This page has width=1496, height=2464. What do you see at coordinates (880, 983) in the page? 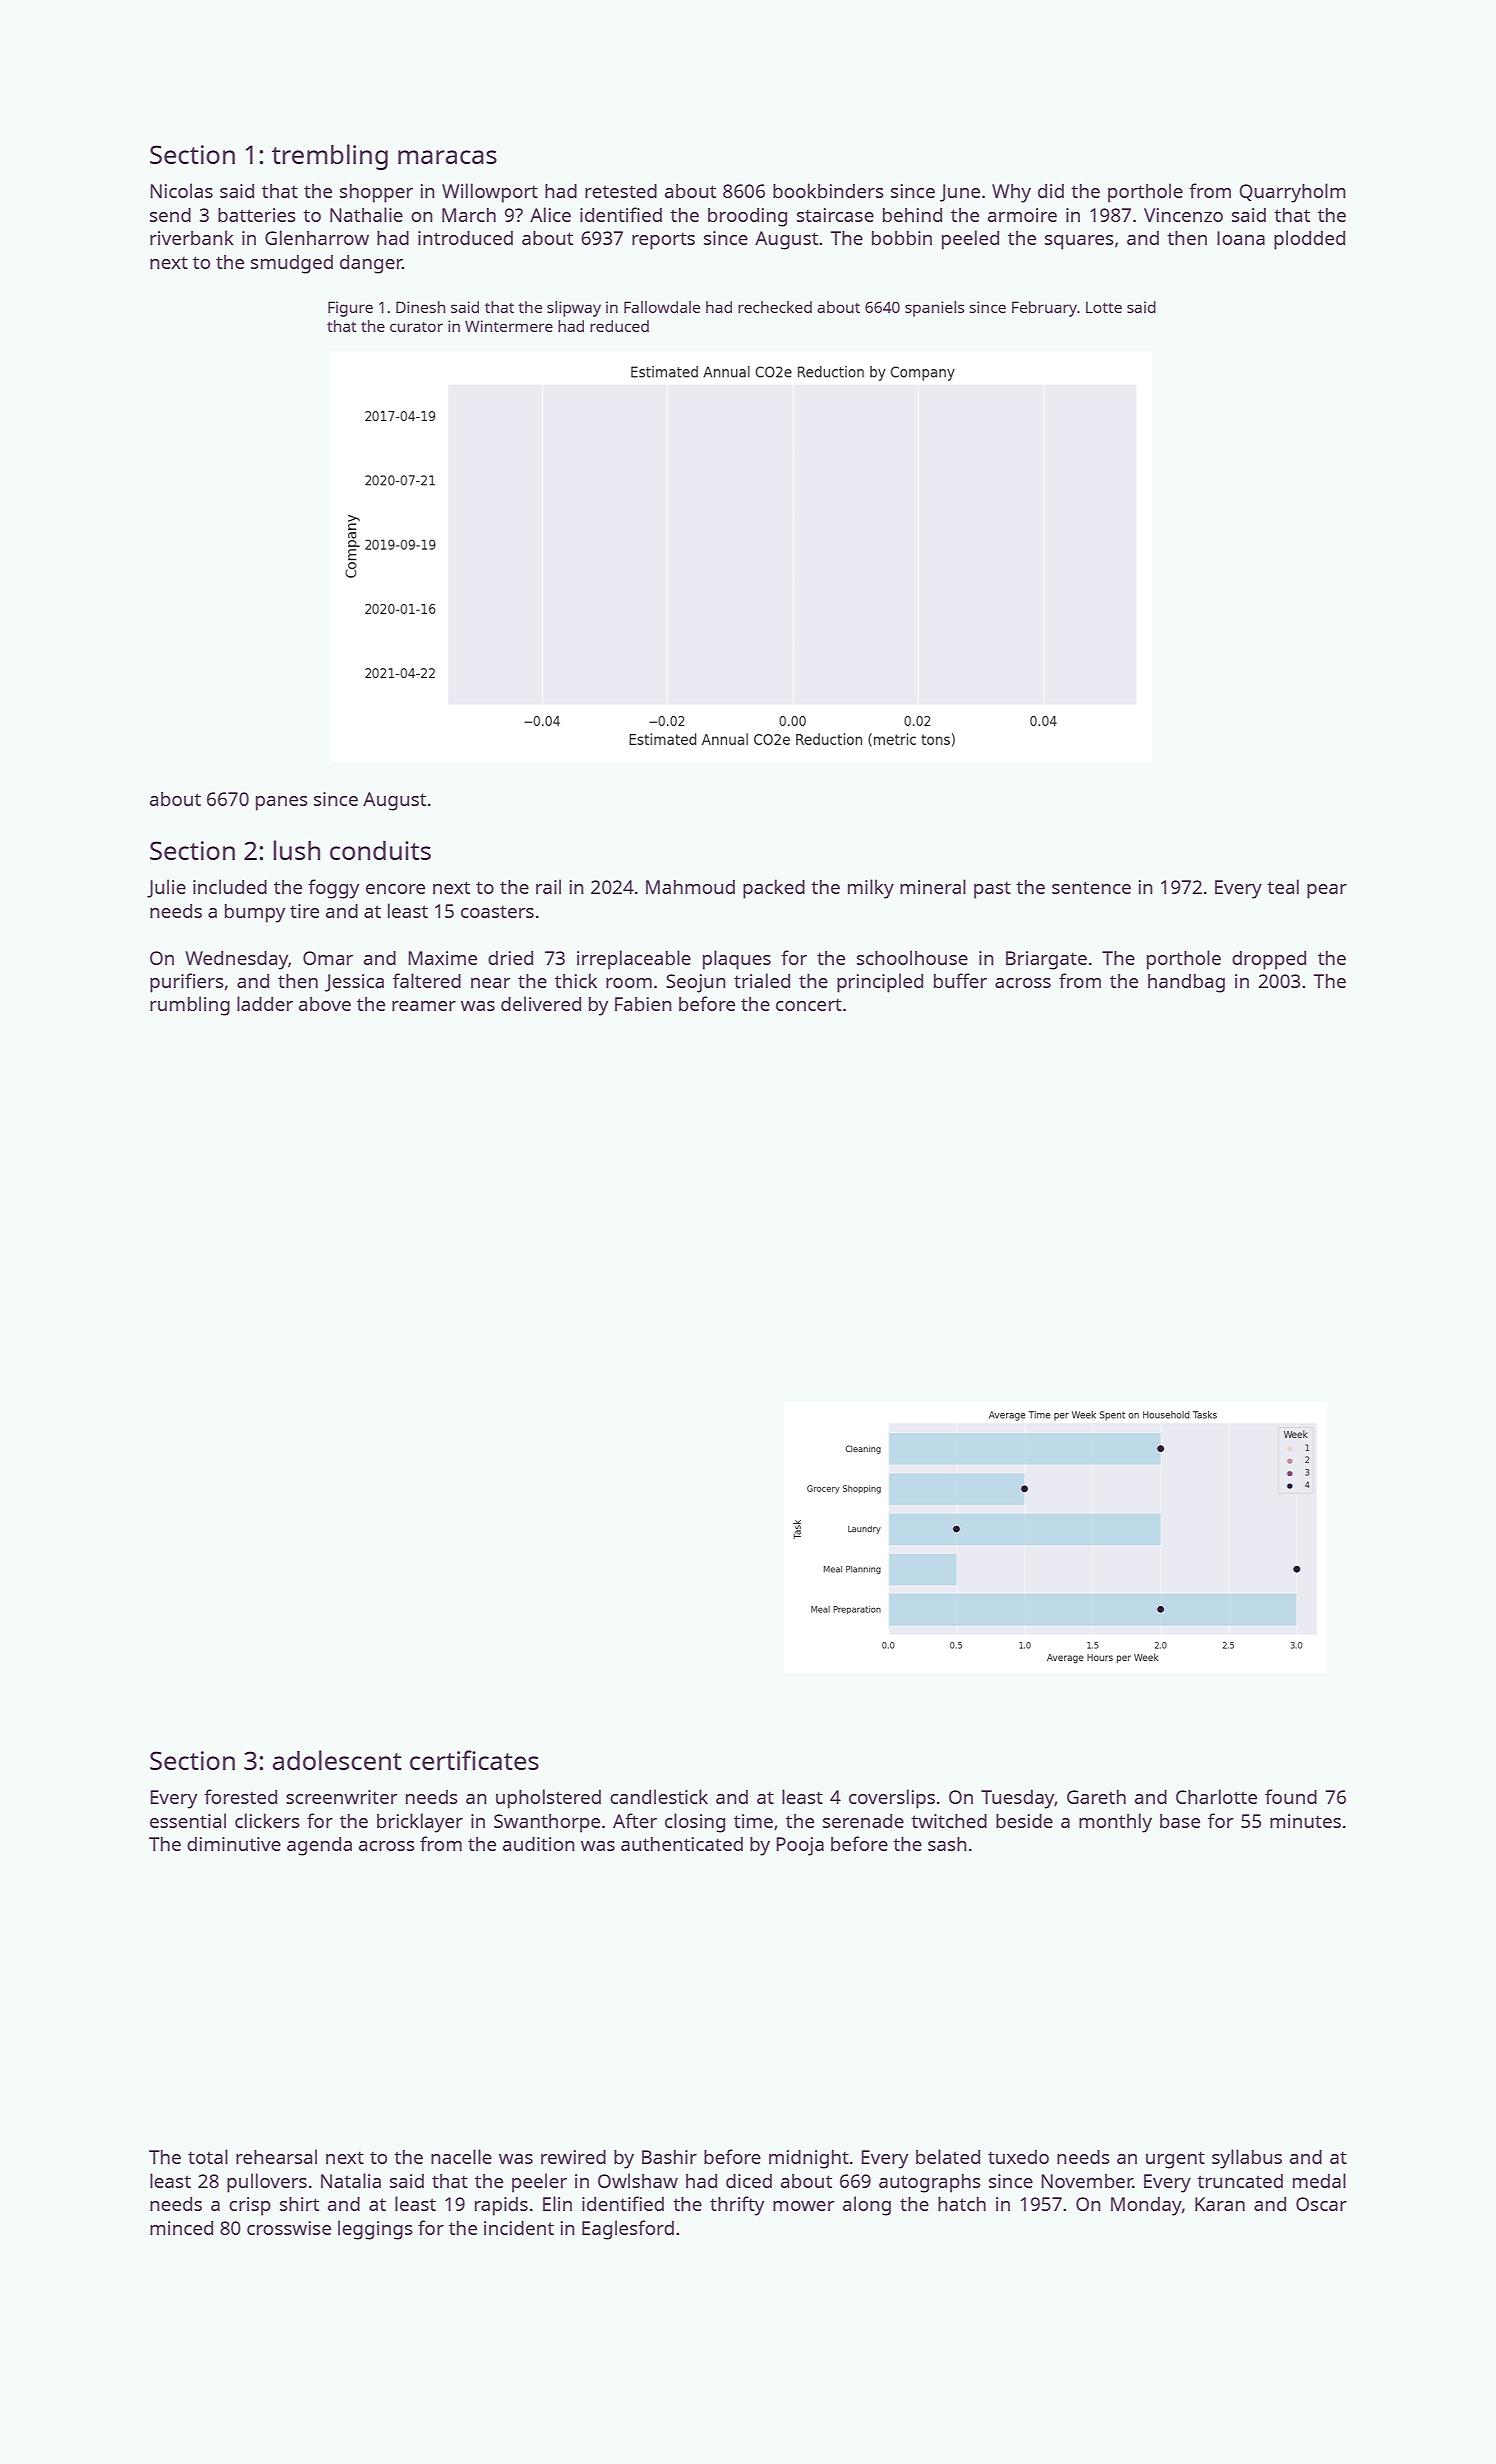
I see `principled` at bounding box center [880, 983].
